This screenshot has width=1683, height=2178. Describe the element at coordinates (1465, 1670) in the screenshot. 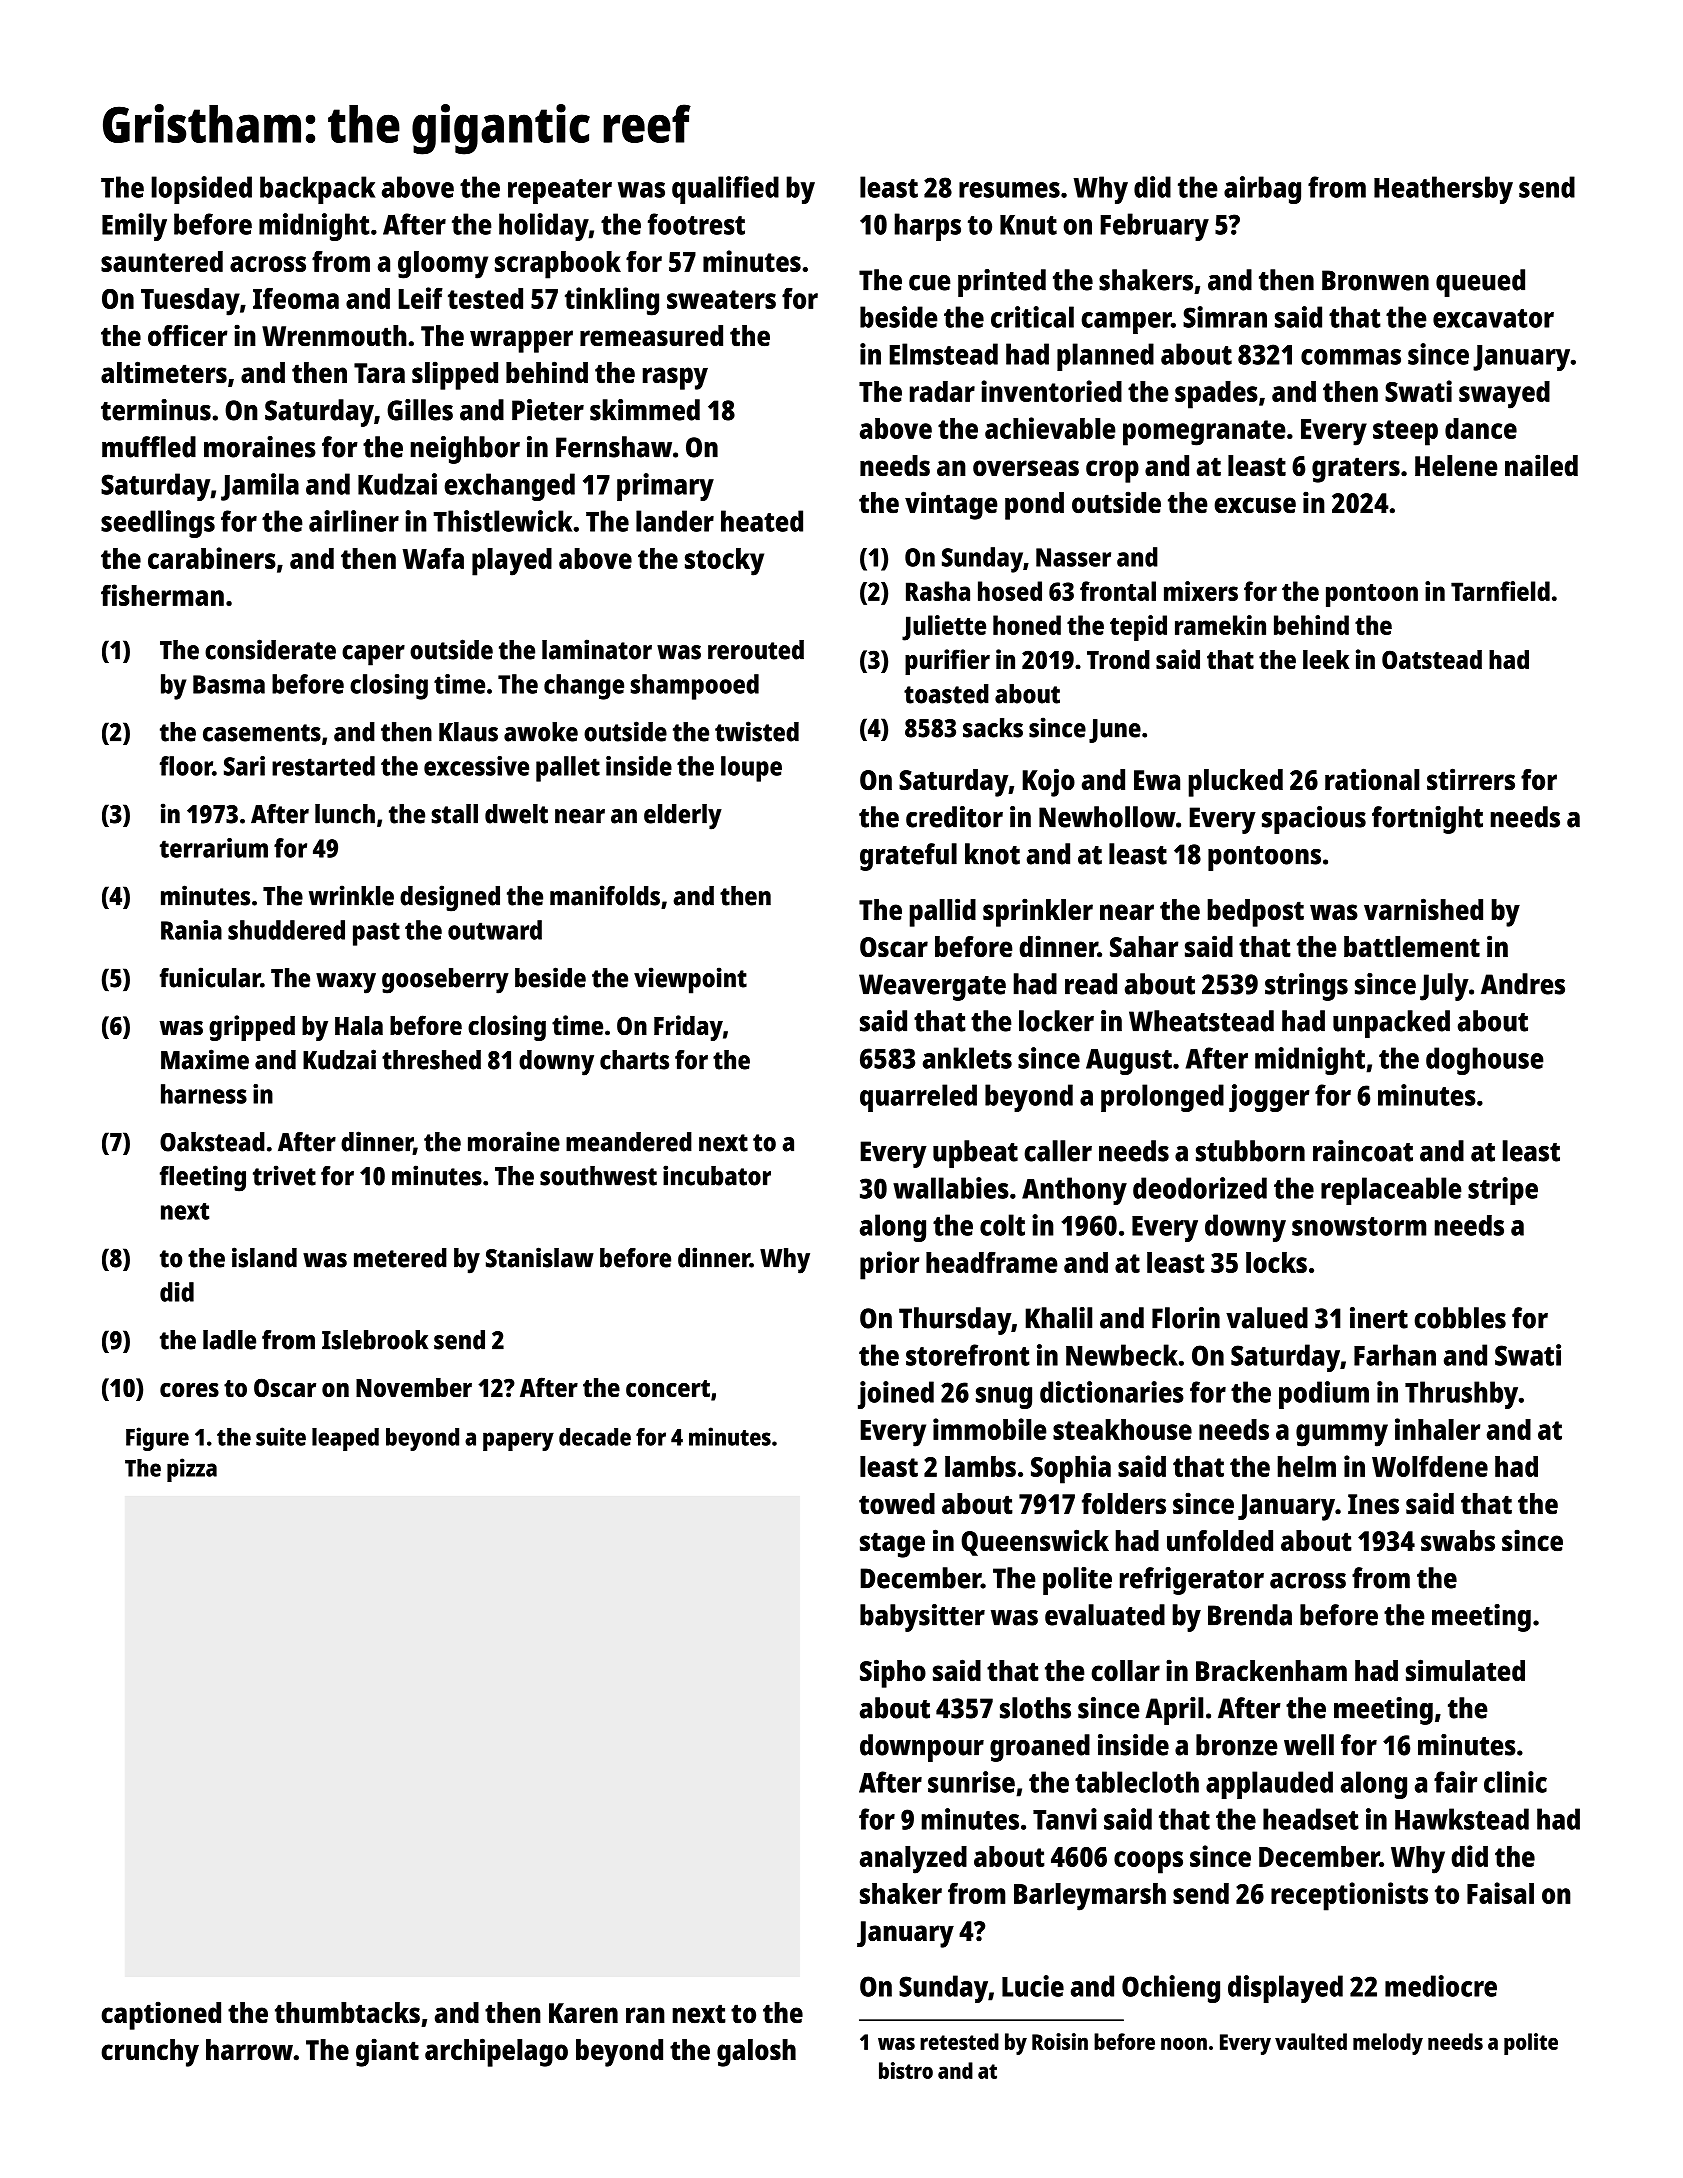

I see `simulated` at that location.
